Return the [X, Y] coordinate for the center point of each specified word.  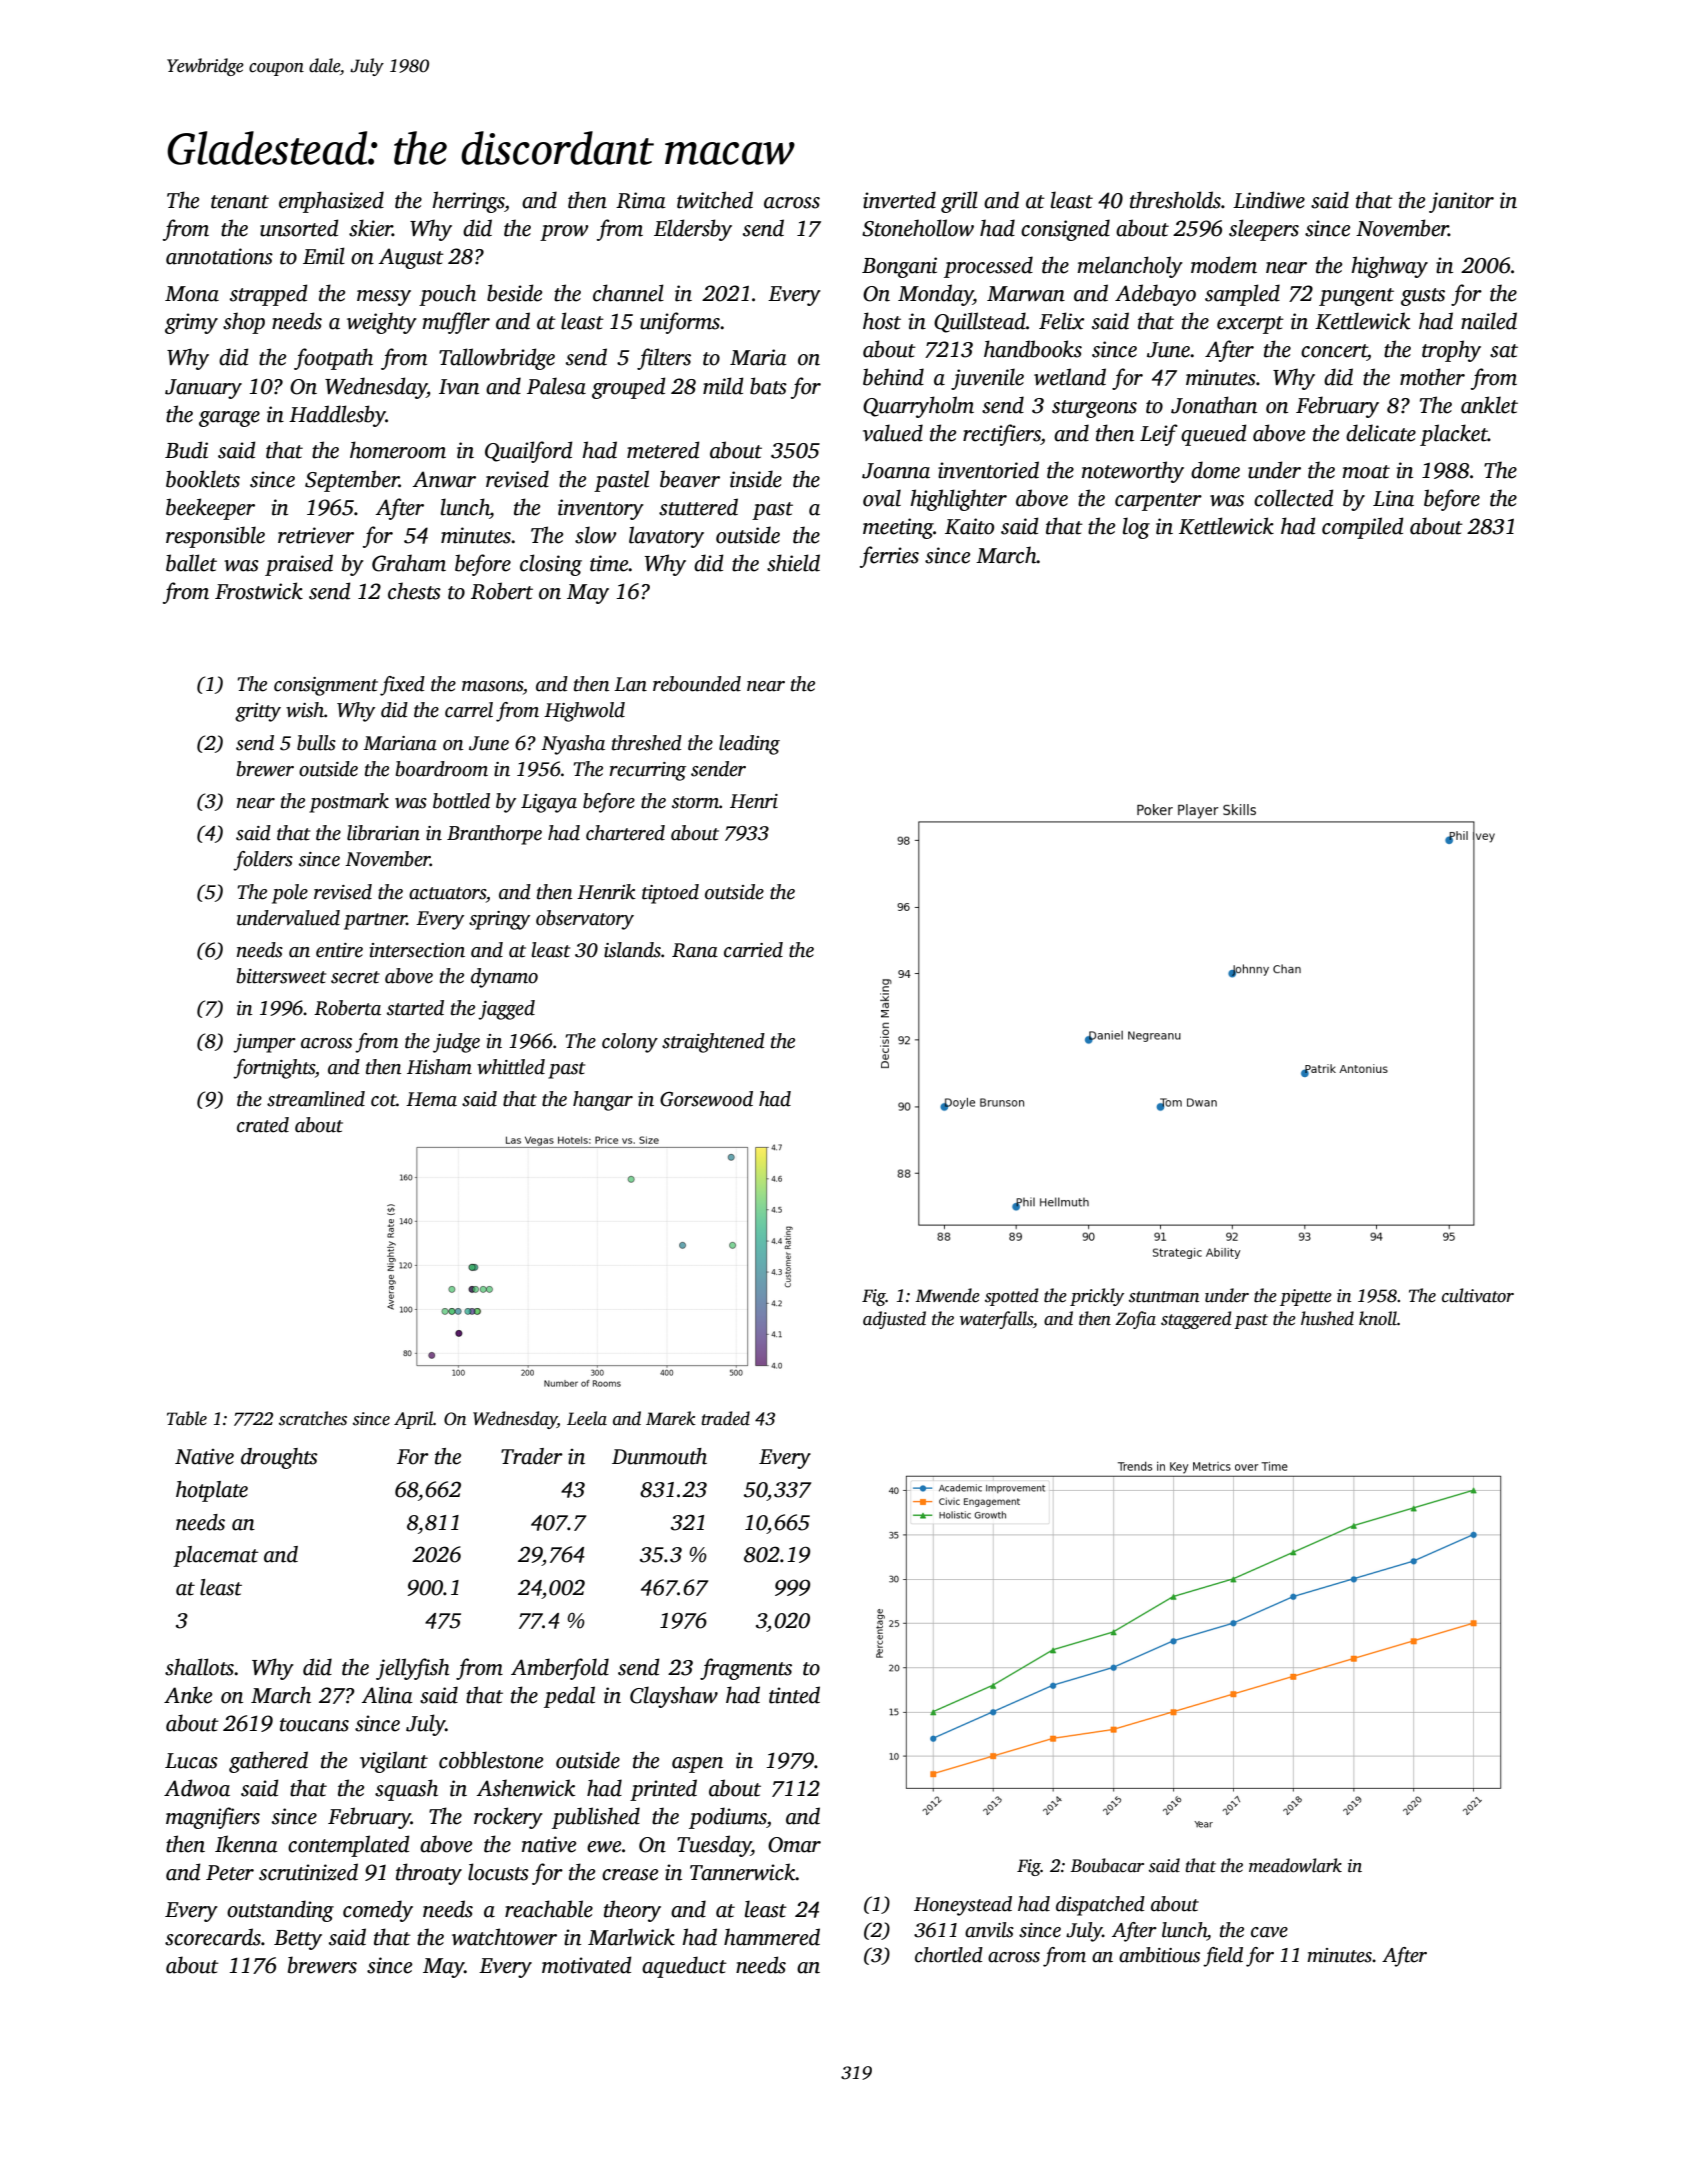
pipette [1306, 1297]
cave [1269, 1932]
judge [456, 1043]
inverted [899, 200]
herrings [468, 202]
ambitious [1159, 1955]
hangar [603, 1101]
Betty [298, 1940]
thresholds [1175, 200]
